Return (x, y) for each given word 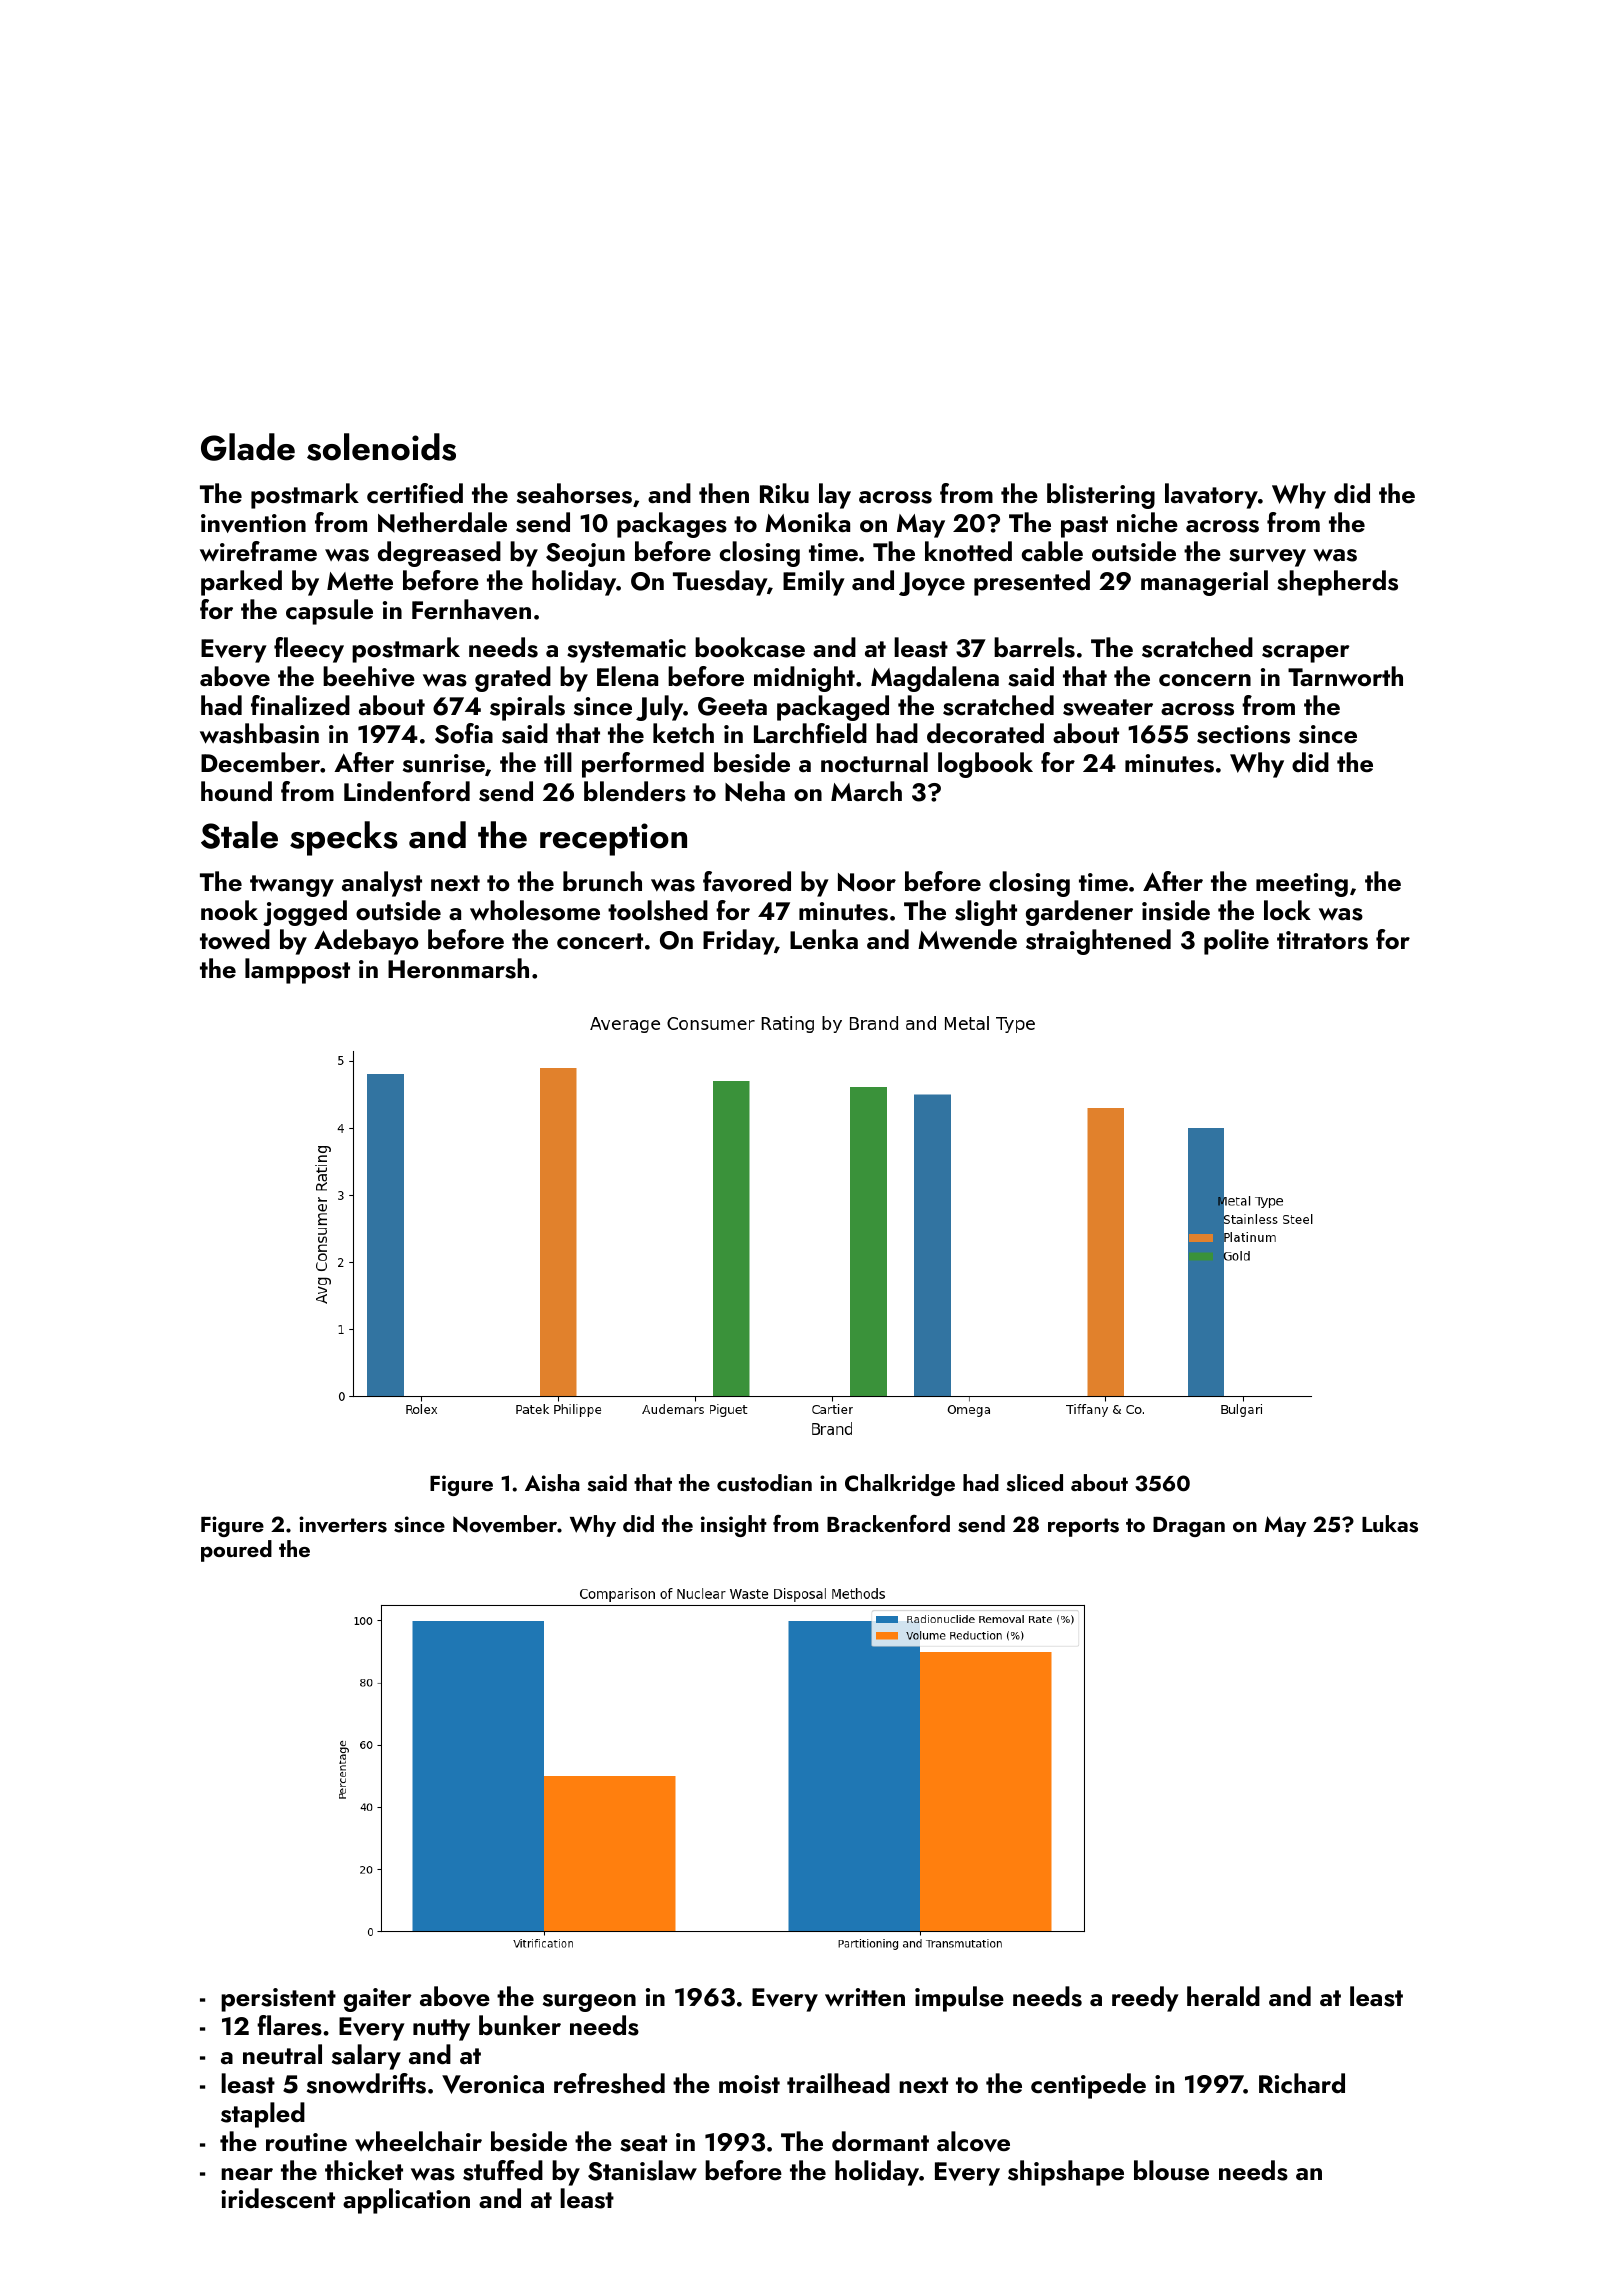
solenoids (381, 447)
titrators (1322, 940)
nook (229, 910)
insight (734, 1526)
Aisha (552, 1483)
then (724, 493)
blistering (1101, 496)
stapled (263, 2115)
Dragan (1189, 1526)
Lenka (824, 939)
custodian (764, 1483)
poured (236, 1551)
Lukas (1390, 1524)
